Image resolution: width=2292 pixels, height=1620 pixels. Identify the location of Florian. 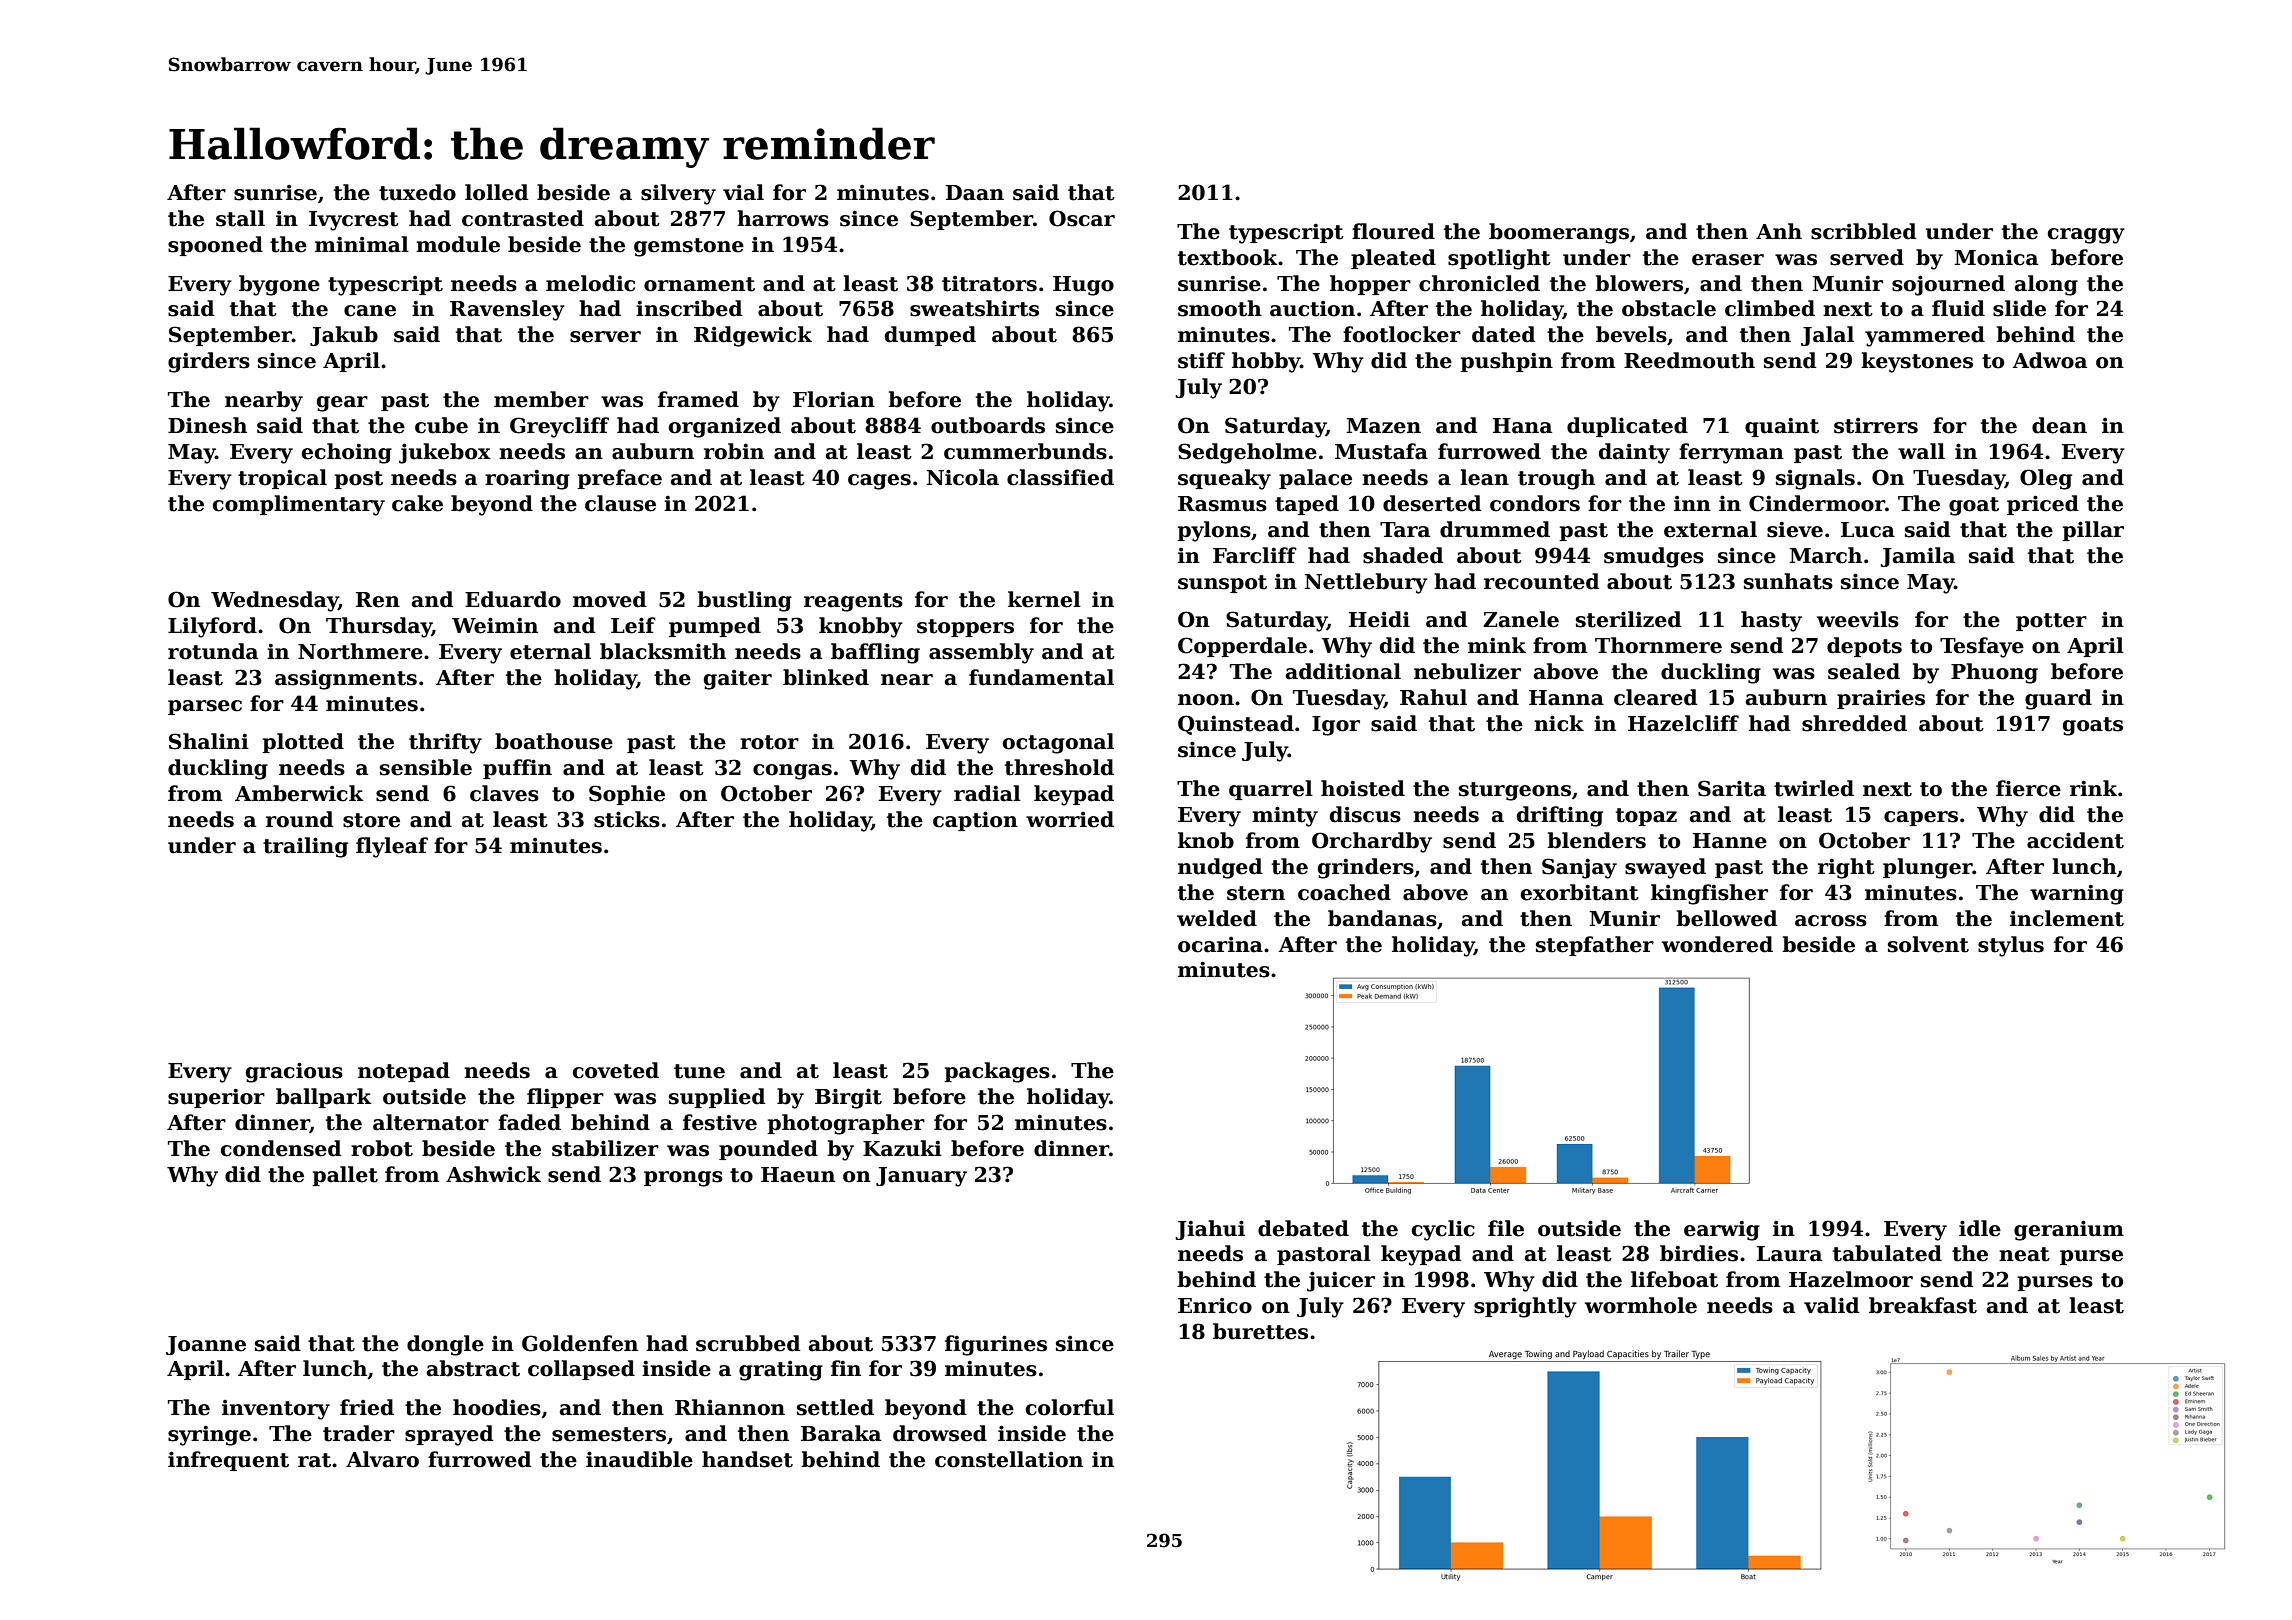
(834, 399).
